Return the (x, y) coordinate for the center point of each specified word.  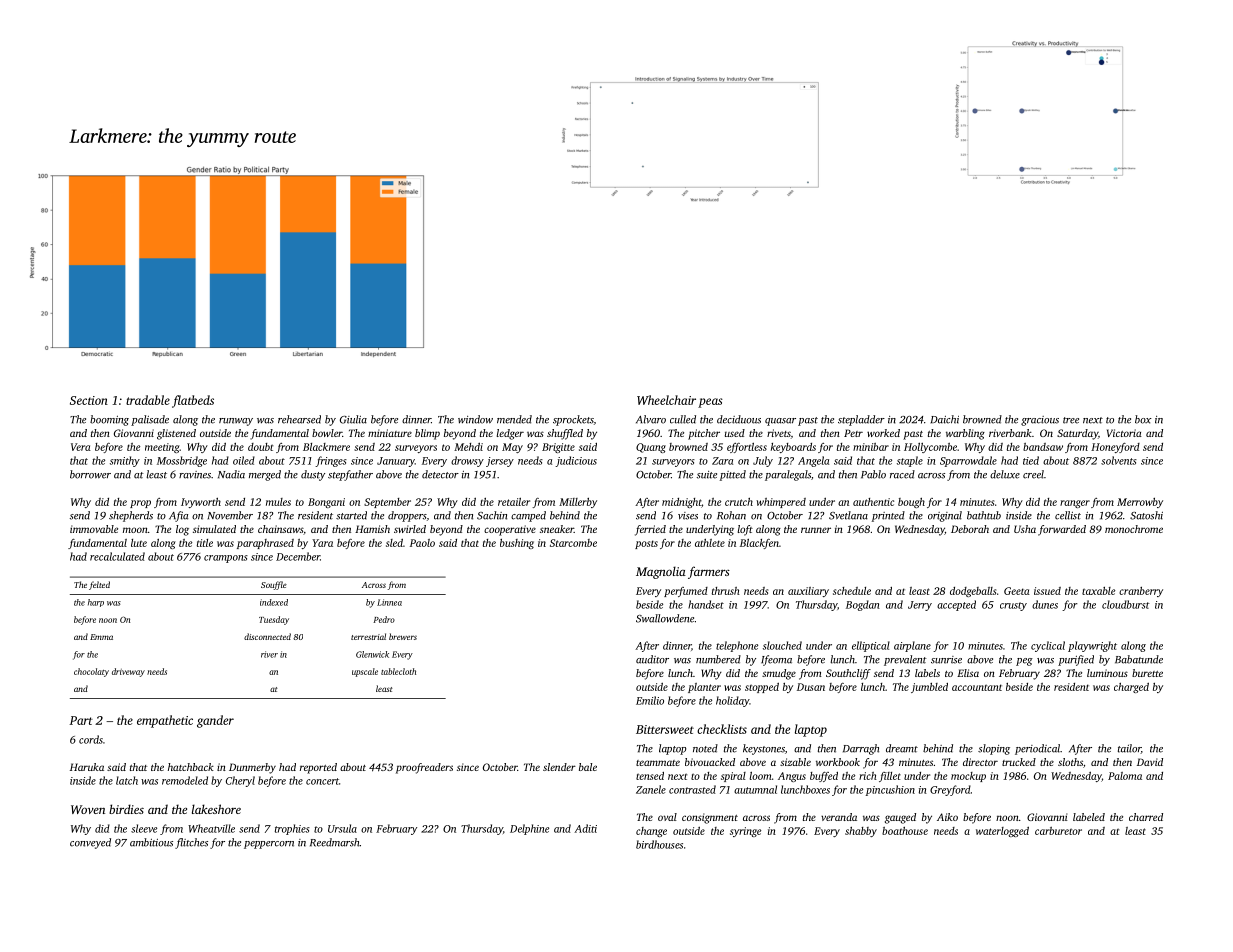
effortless (747, 448)
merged (265, 475)
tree (1071, 420)
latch (127, 780)
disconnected (267, 636)
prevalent (905, 660)
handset (706, 604)
